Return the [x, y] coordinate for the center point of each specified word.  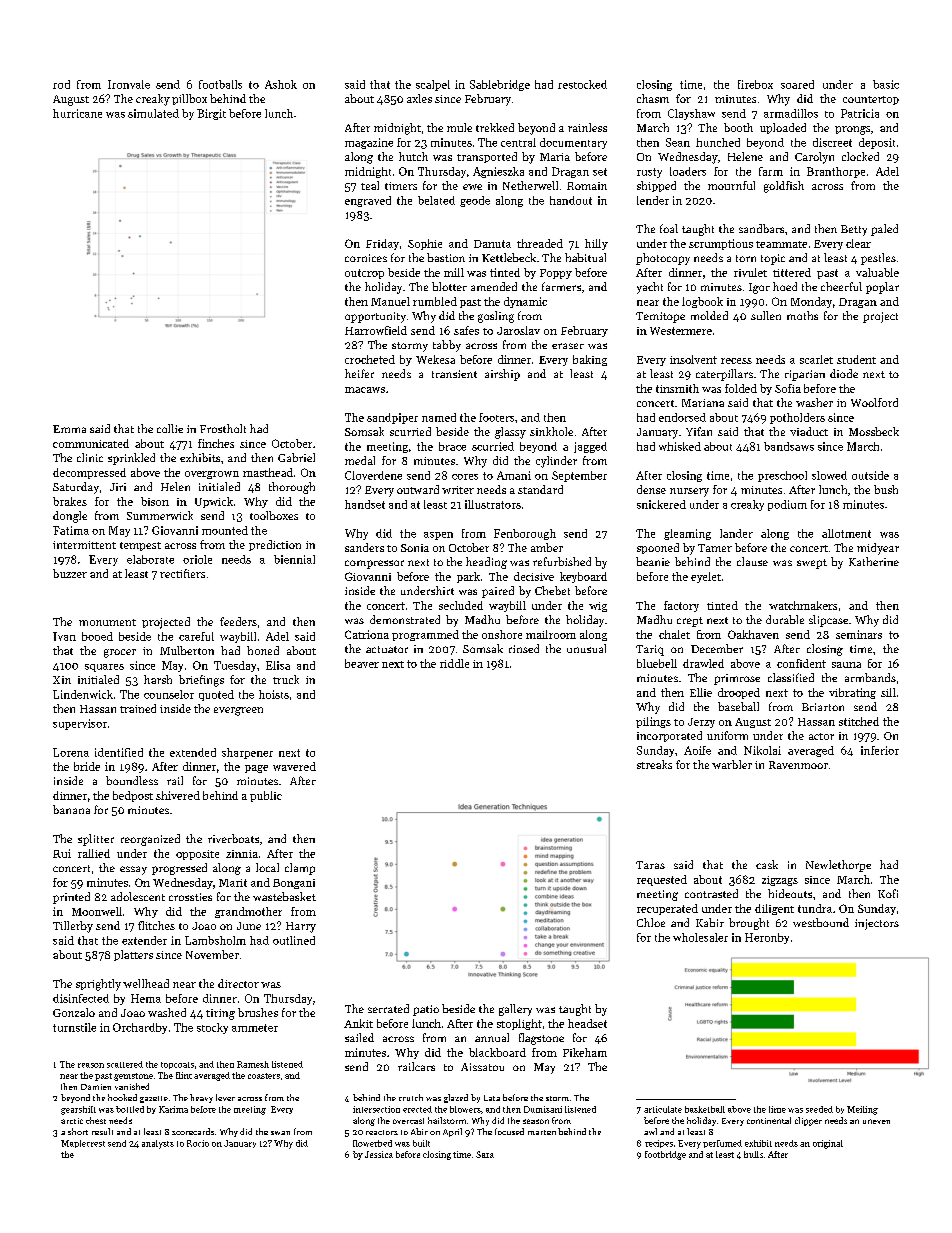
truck [286, 679]
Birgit [211, 114]
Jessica [379, 1154]
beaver [362, 663]
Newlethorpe [838, 866]
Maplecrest [83, 1144]
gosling [496, 317]
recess [736, 361]
